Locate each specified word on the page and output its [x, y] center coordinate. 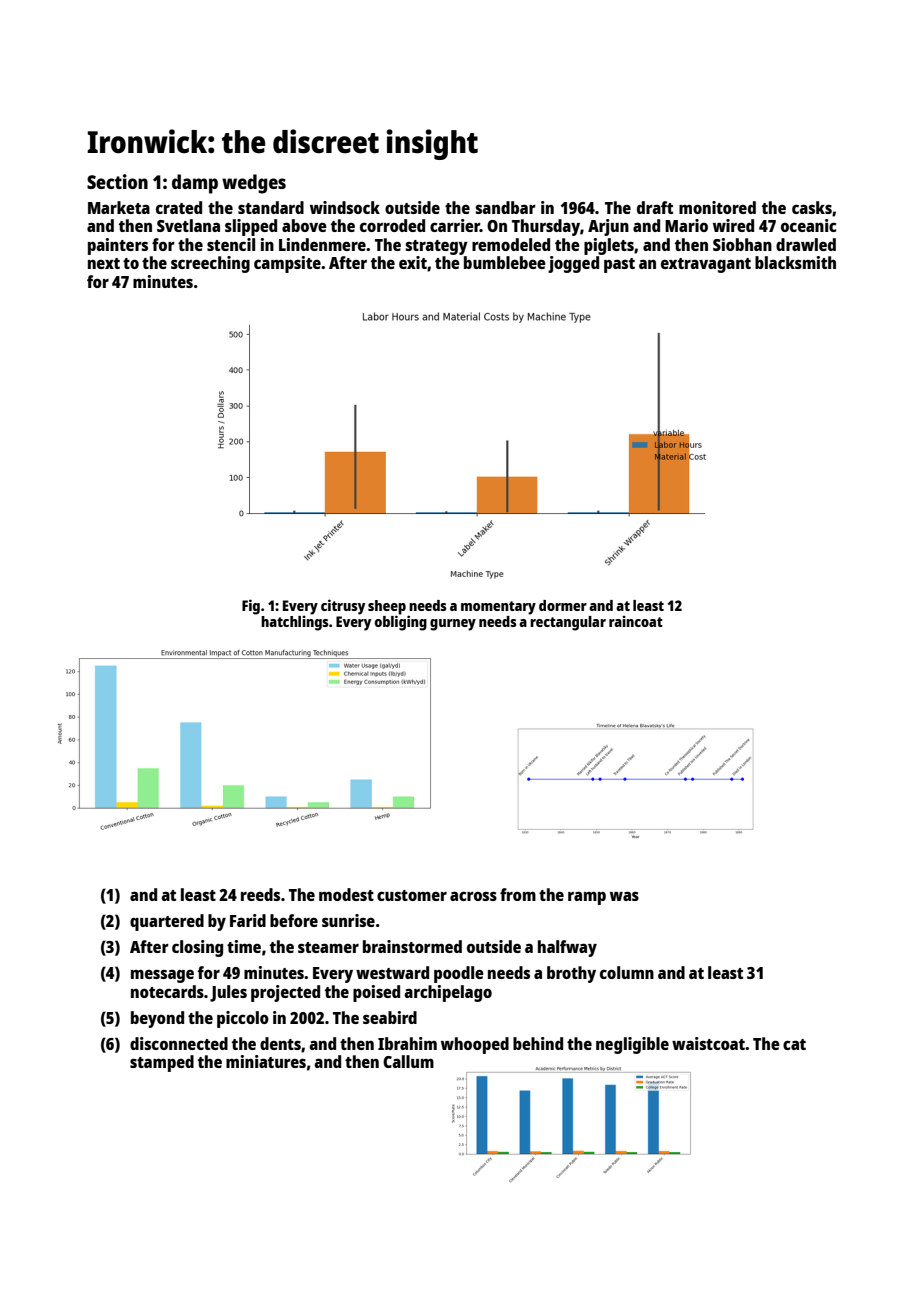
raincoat [636, 621]
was [624, 896]
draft [655, 207]
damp [195, 184]
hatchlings [295, 623]
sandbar [505, 207]
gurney [453, 625]
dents [280, 1043]
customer [412, 895]
